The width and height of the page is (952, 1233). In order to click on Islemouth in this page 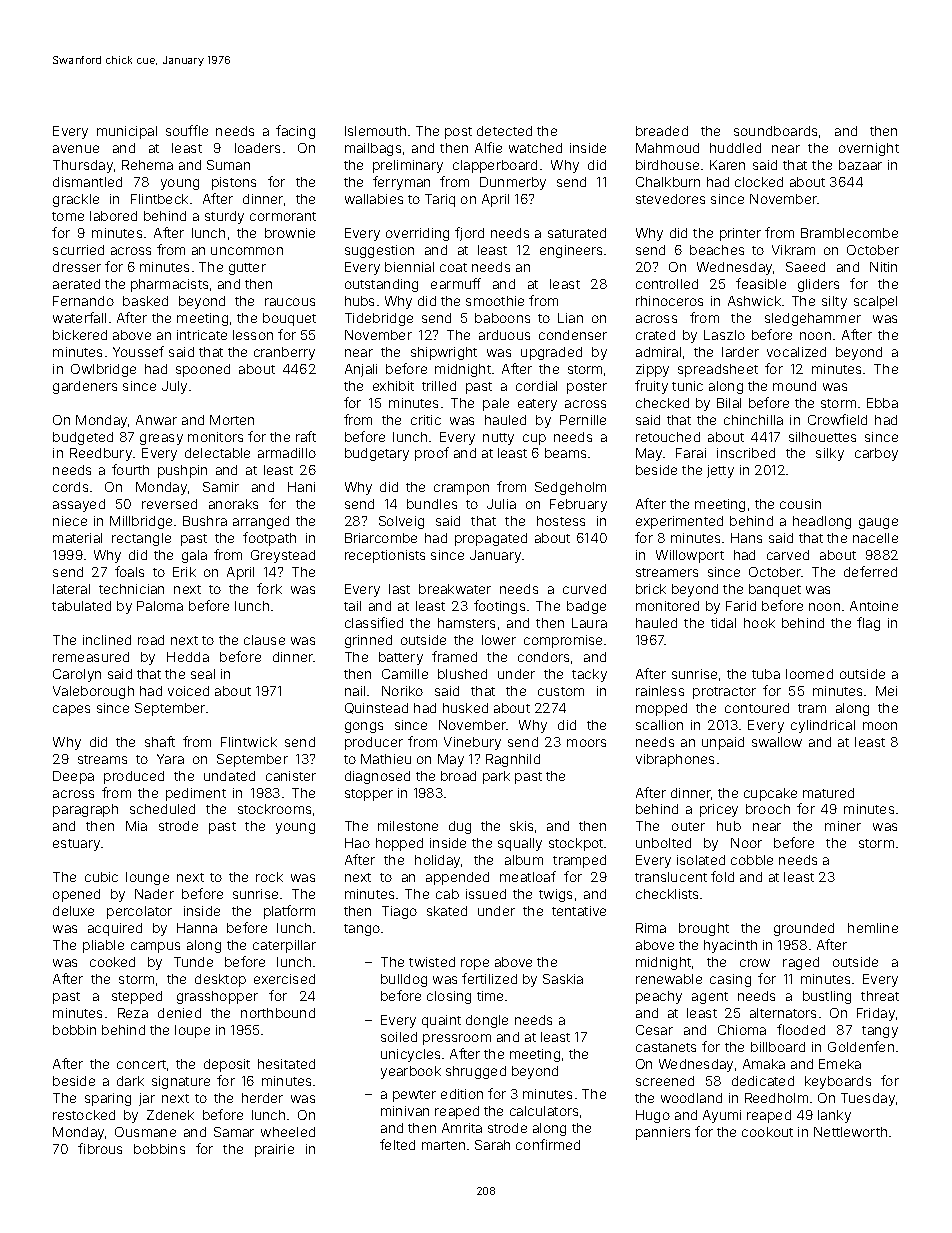, I will do `click(375, 131)`.
